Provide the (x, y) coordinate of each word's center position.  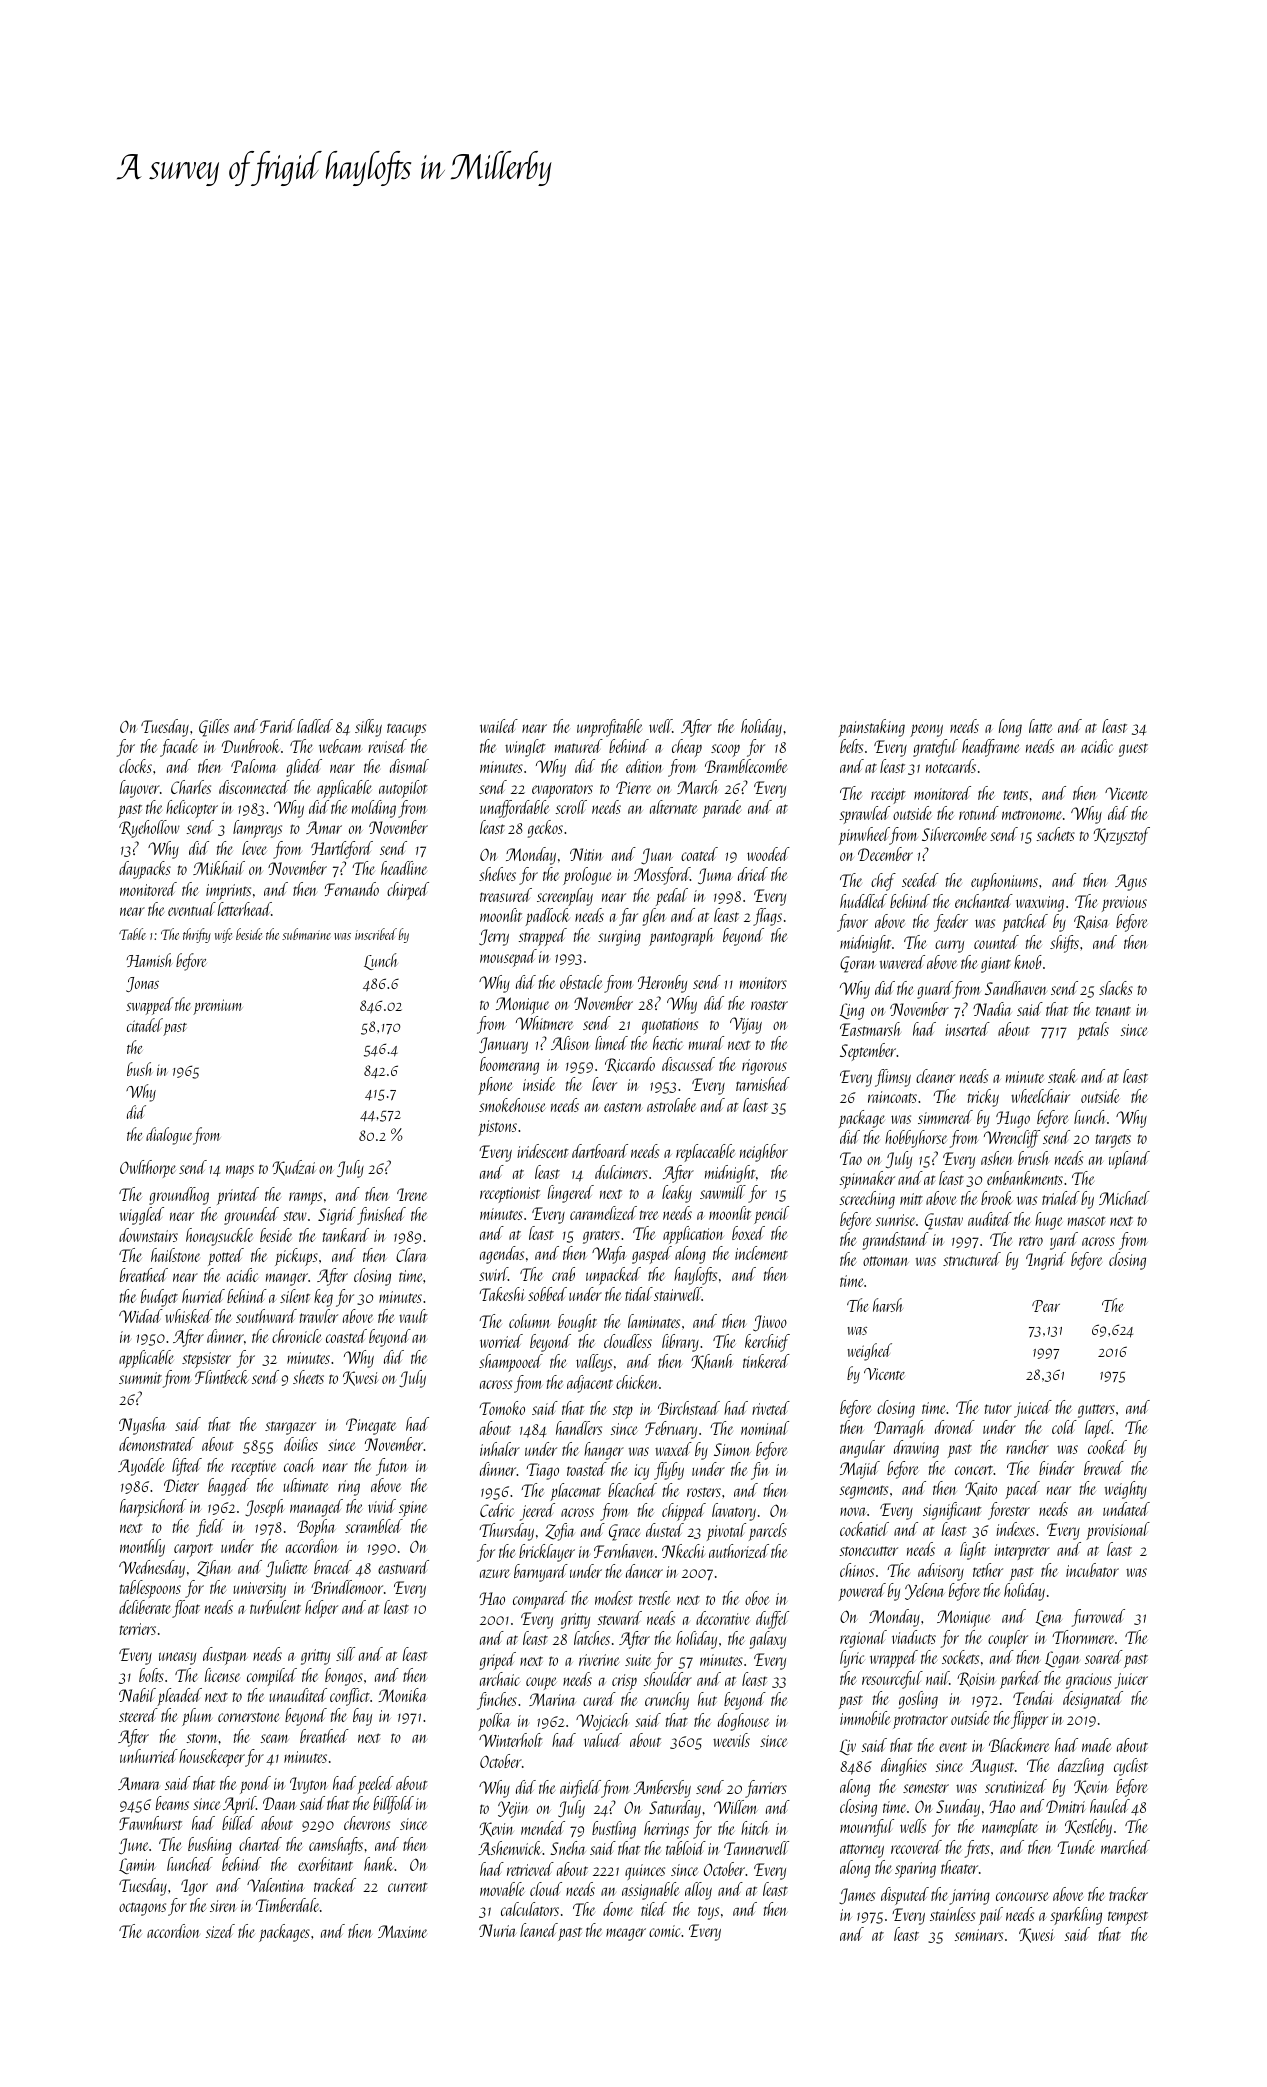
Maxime (402, 1931)
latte (1040, 726)
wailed (499, 726)
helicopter (192, 809)
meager (626, 1934)
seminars (979, 1935)
